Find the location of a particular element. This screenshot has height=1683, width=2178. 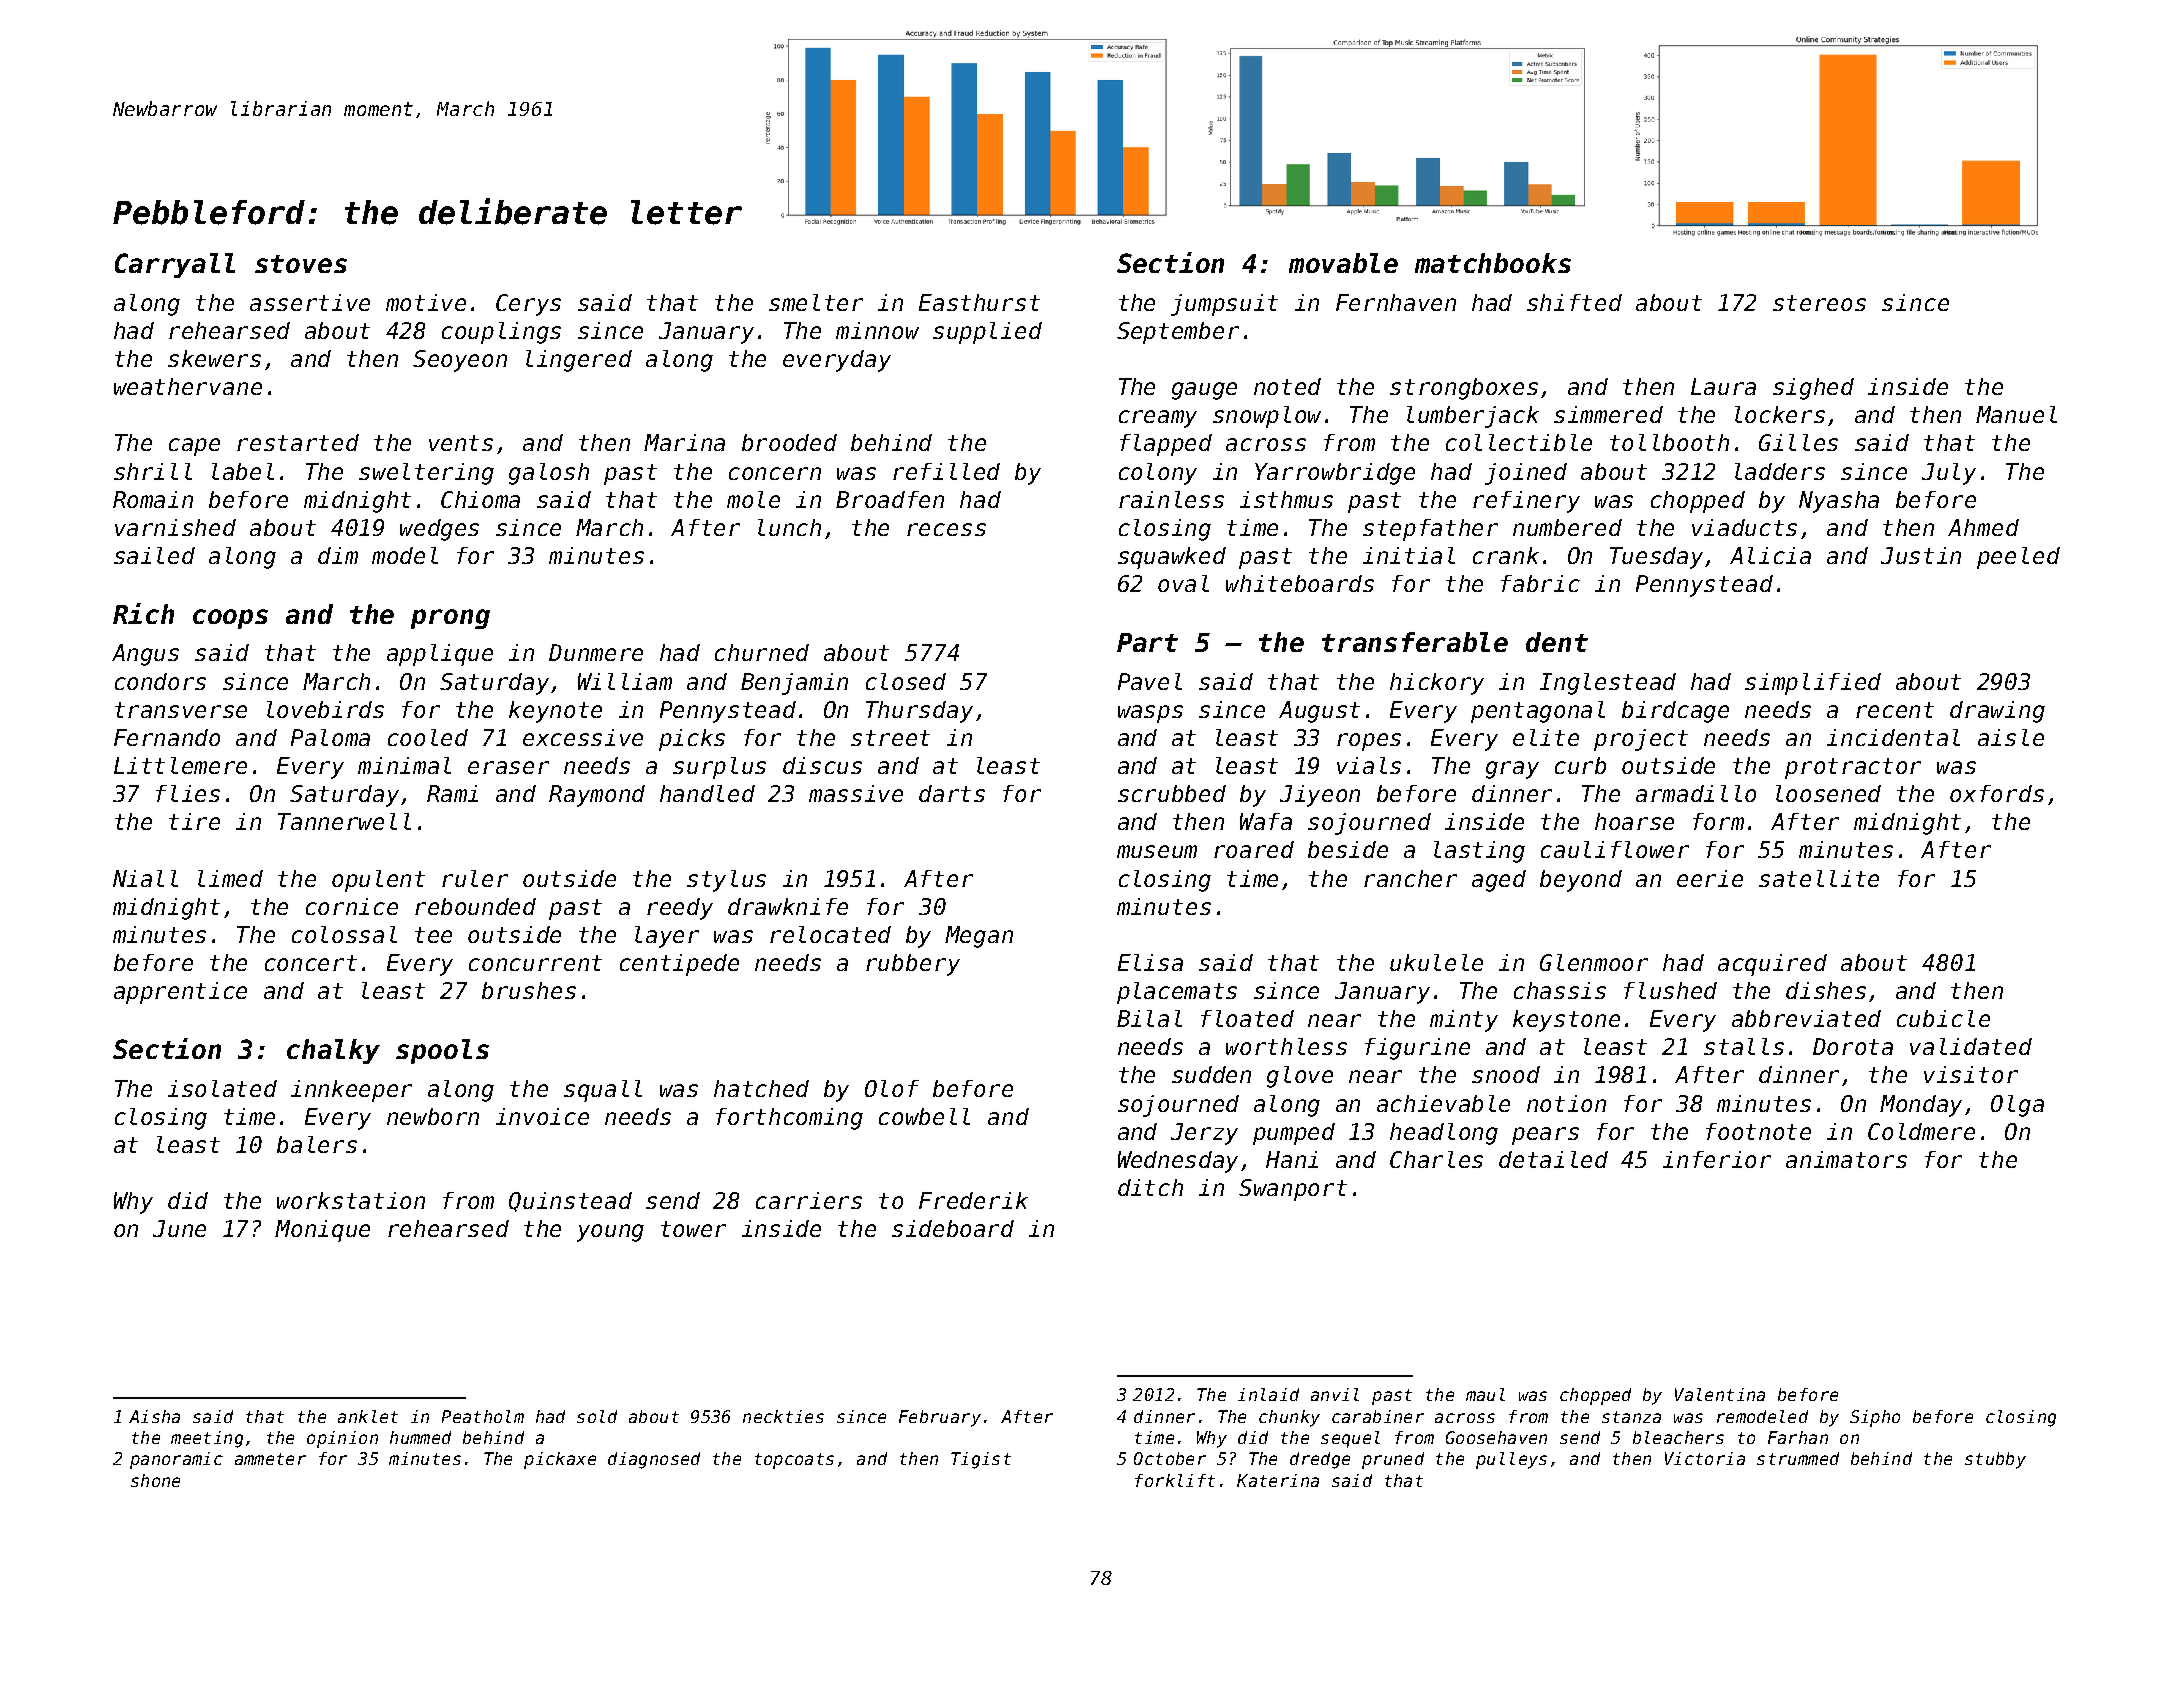

stereos is located at coordinates (1819, 303).
